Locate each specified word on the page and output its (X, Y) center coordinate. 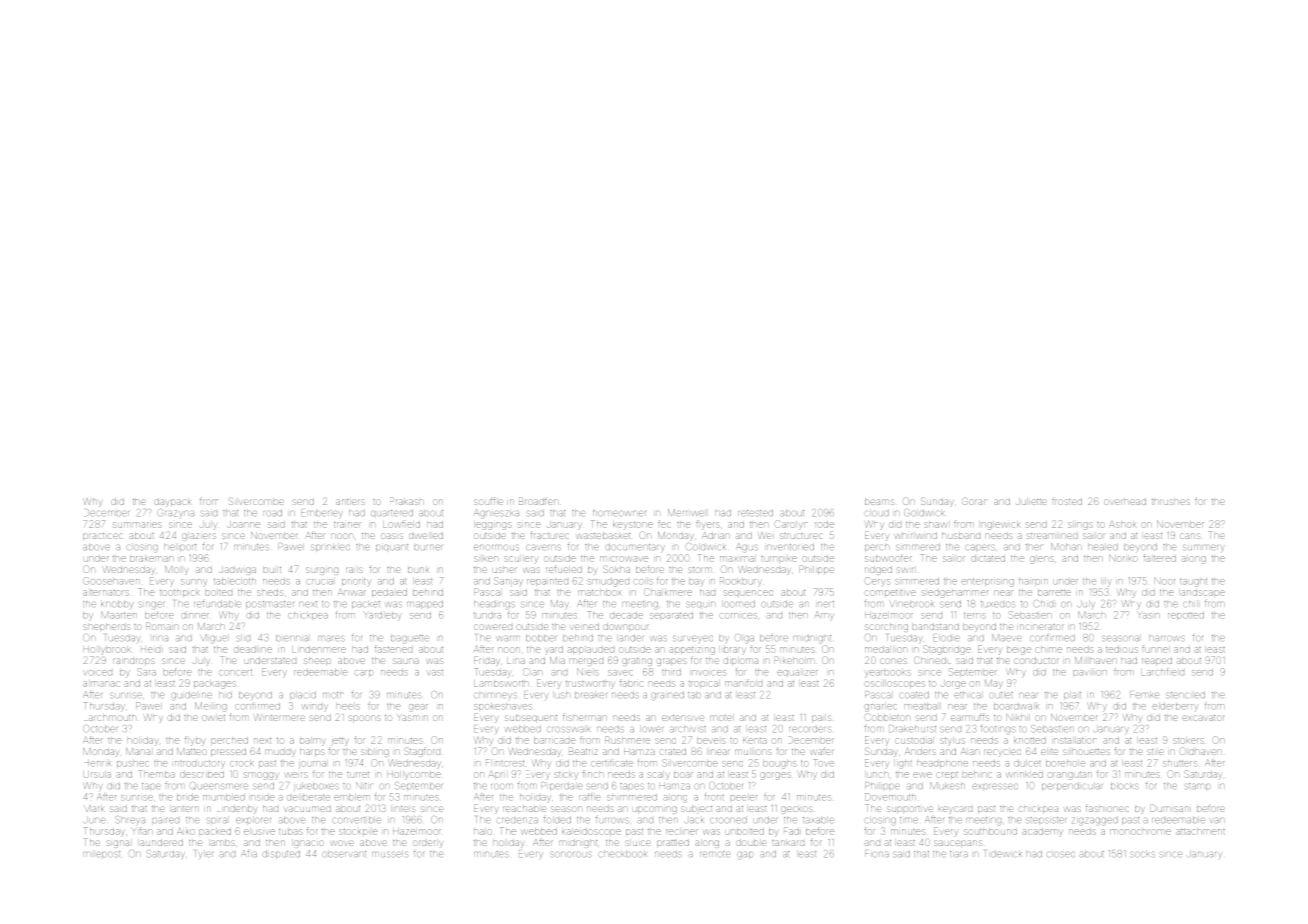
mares (331, 638)
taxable (818, 820)
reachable (524, 809)
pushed (133, 764)
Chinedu (932, 661)
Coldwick (706, 546)
